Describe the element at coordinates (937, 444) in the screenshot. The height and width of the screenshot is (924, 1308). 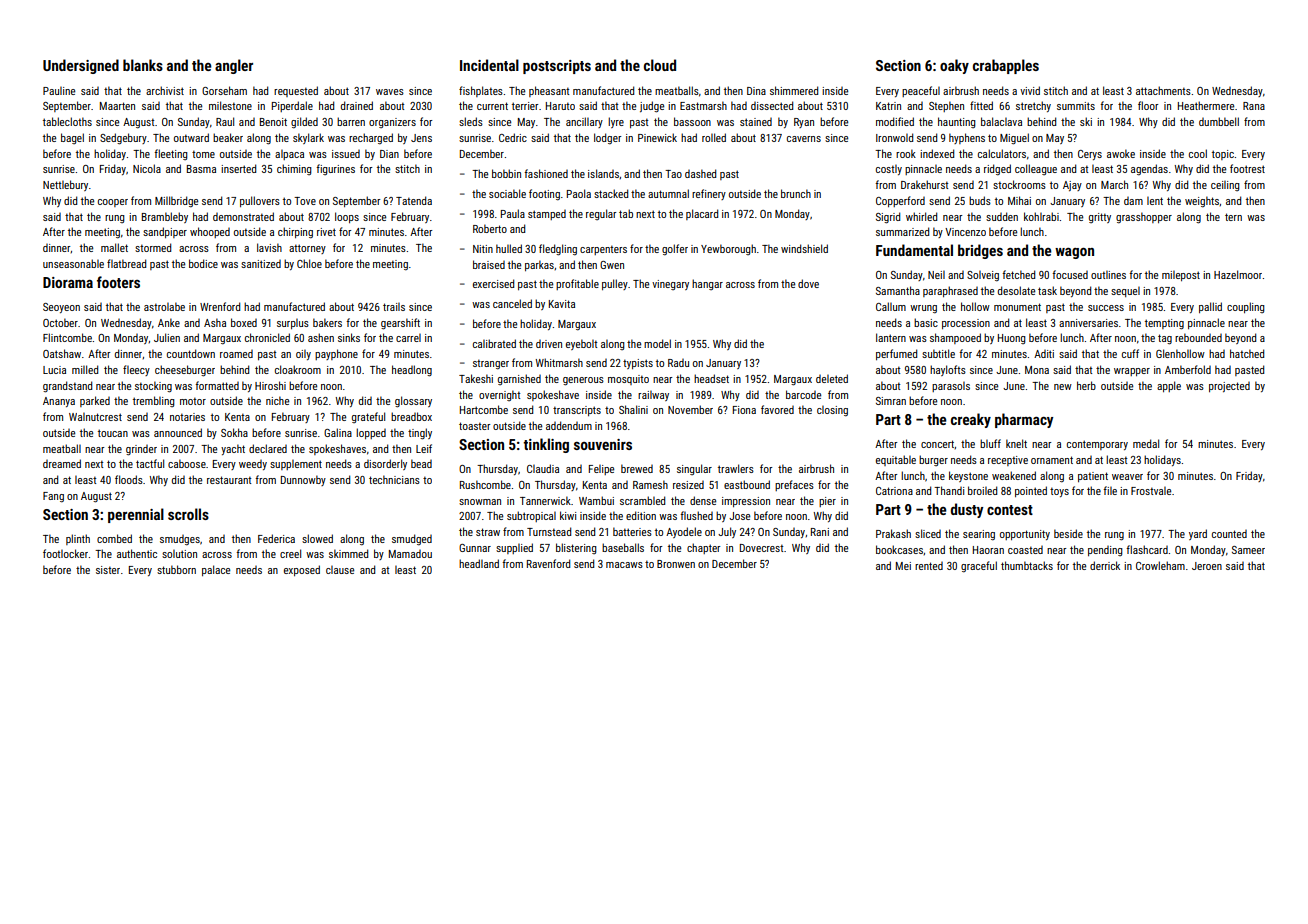
I see `concert` at that location.
